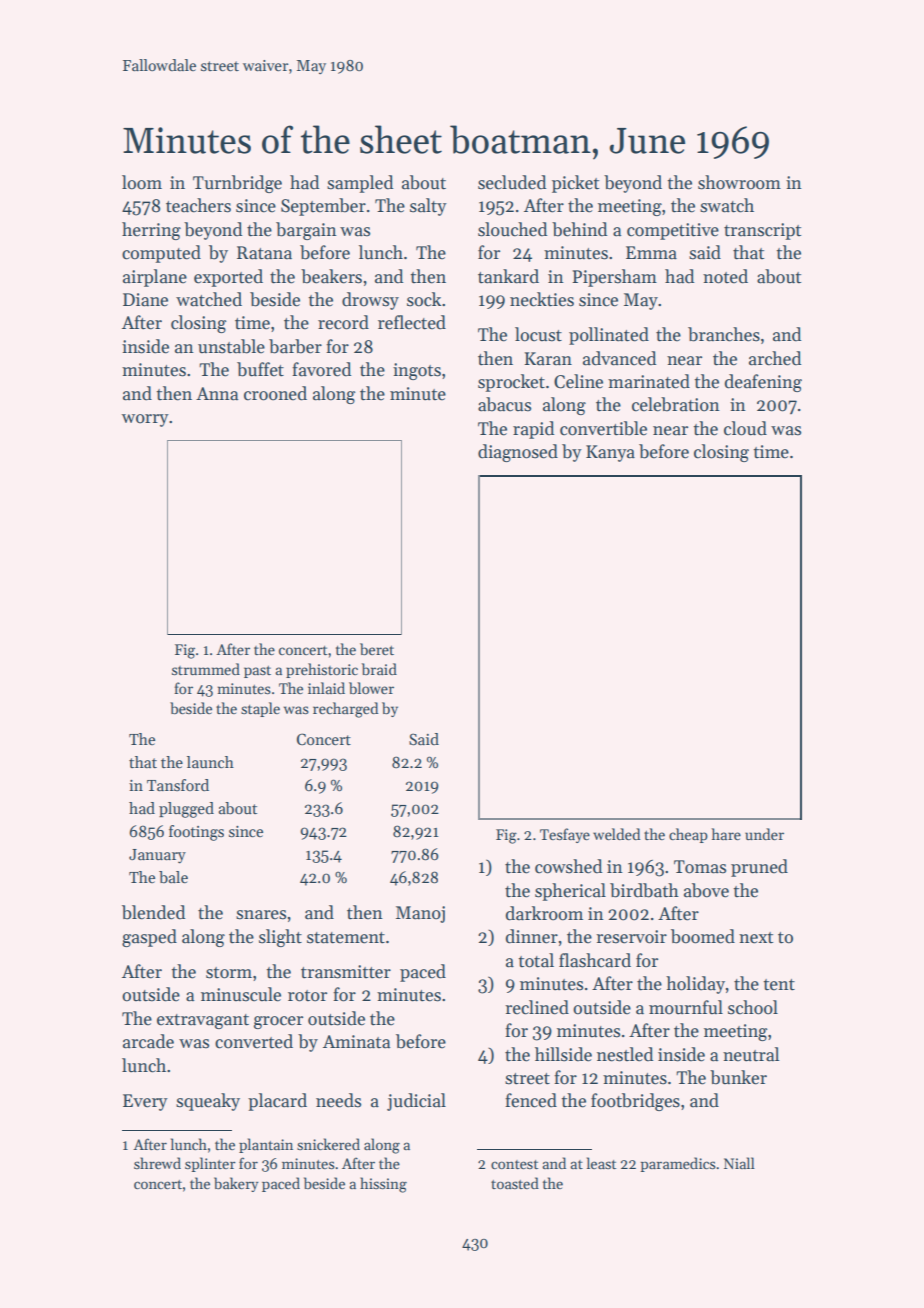 The image size is (924, 1308). Describe the element at coordinates (306, 231) in the page. I see `bargain` at that location.
